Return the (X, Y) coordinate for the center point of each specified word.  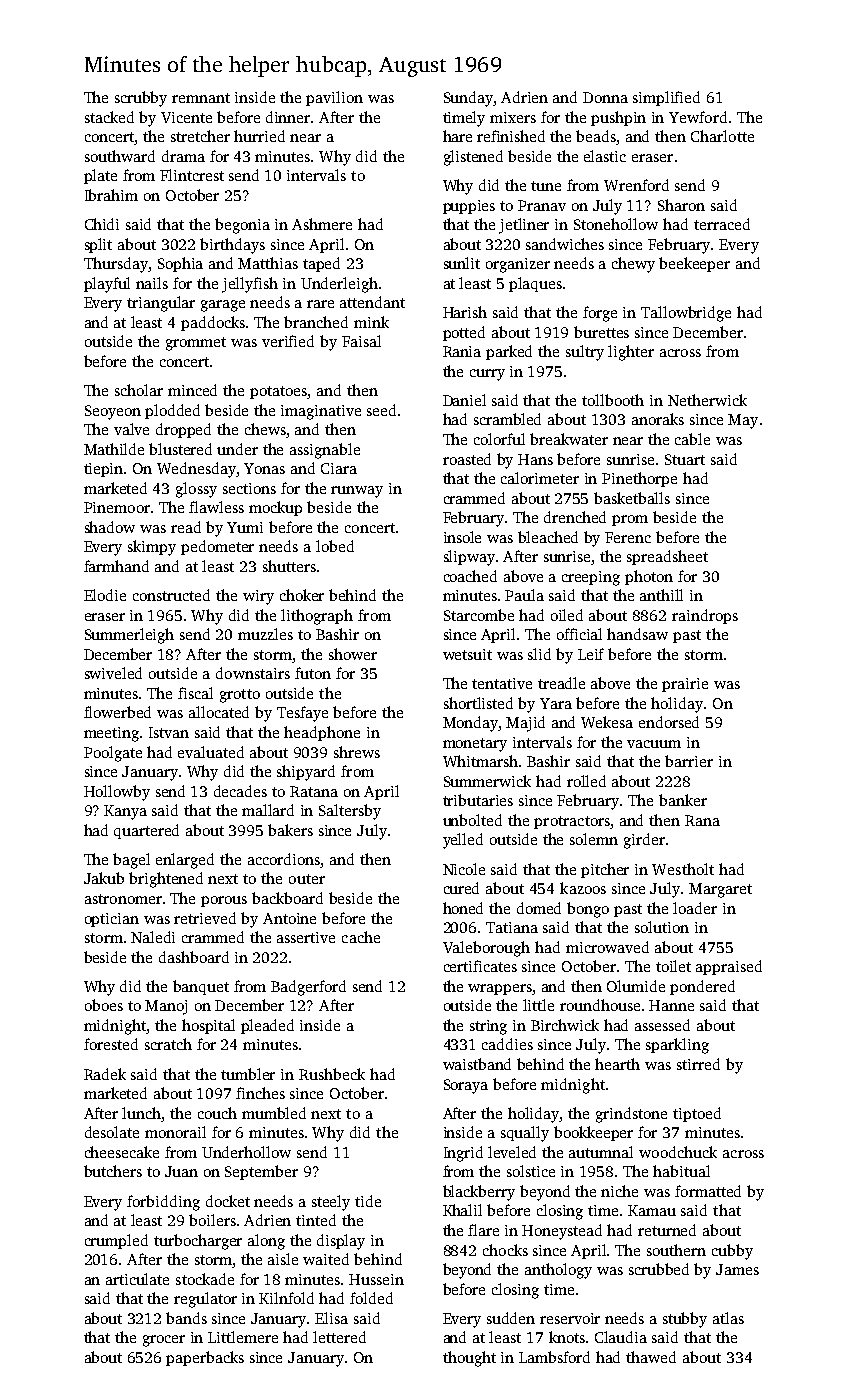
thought (469, 1359)
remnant (201, 98)
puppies (469, 207)
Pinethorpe (639, 479)
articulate (137, 1279)
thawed (651, 1357)
